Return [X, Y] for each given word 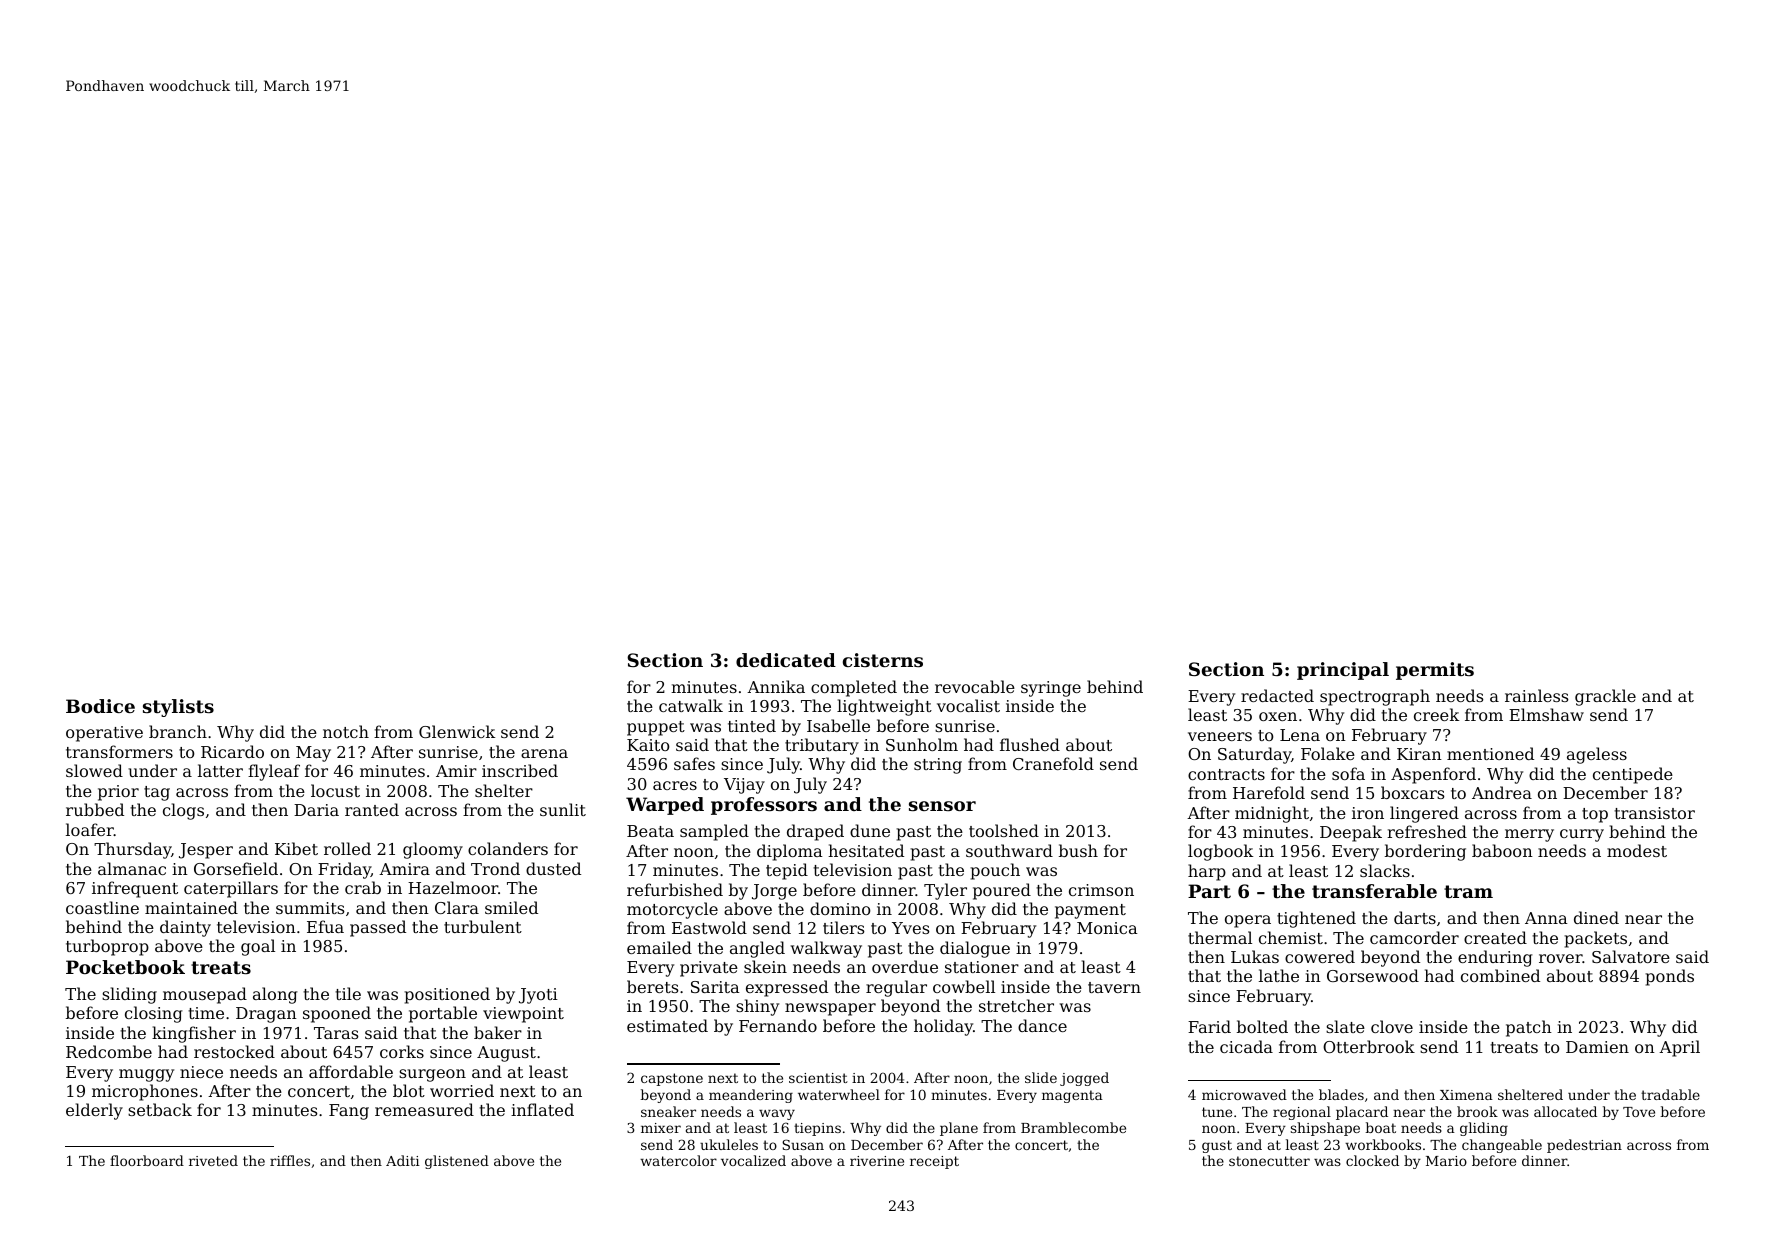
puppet [656, 728]
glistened [457, 1162]
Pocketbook [125, 967]
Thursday [132, 850]
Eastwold [709, 927]
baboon [1502, 850]
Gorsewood [1373, 975]
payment [1090, 911]
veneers [1220, 736]
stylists [178, 708]
